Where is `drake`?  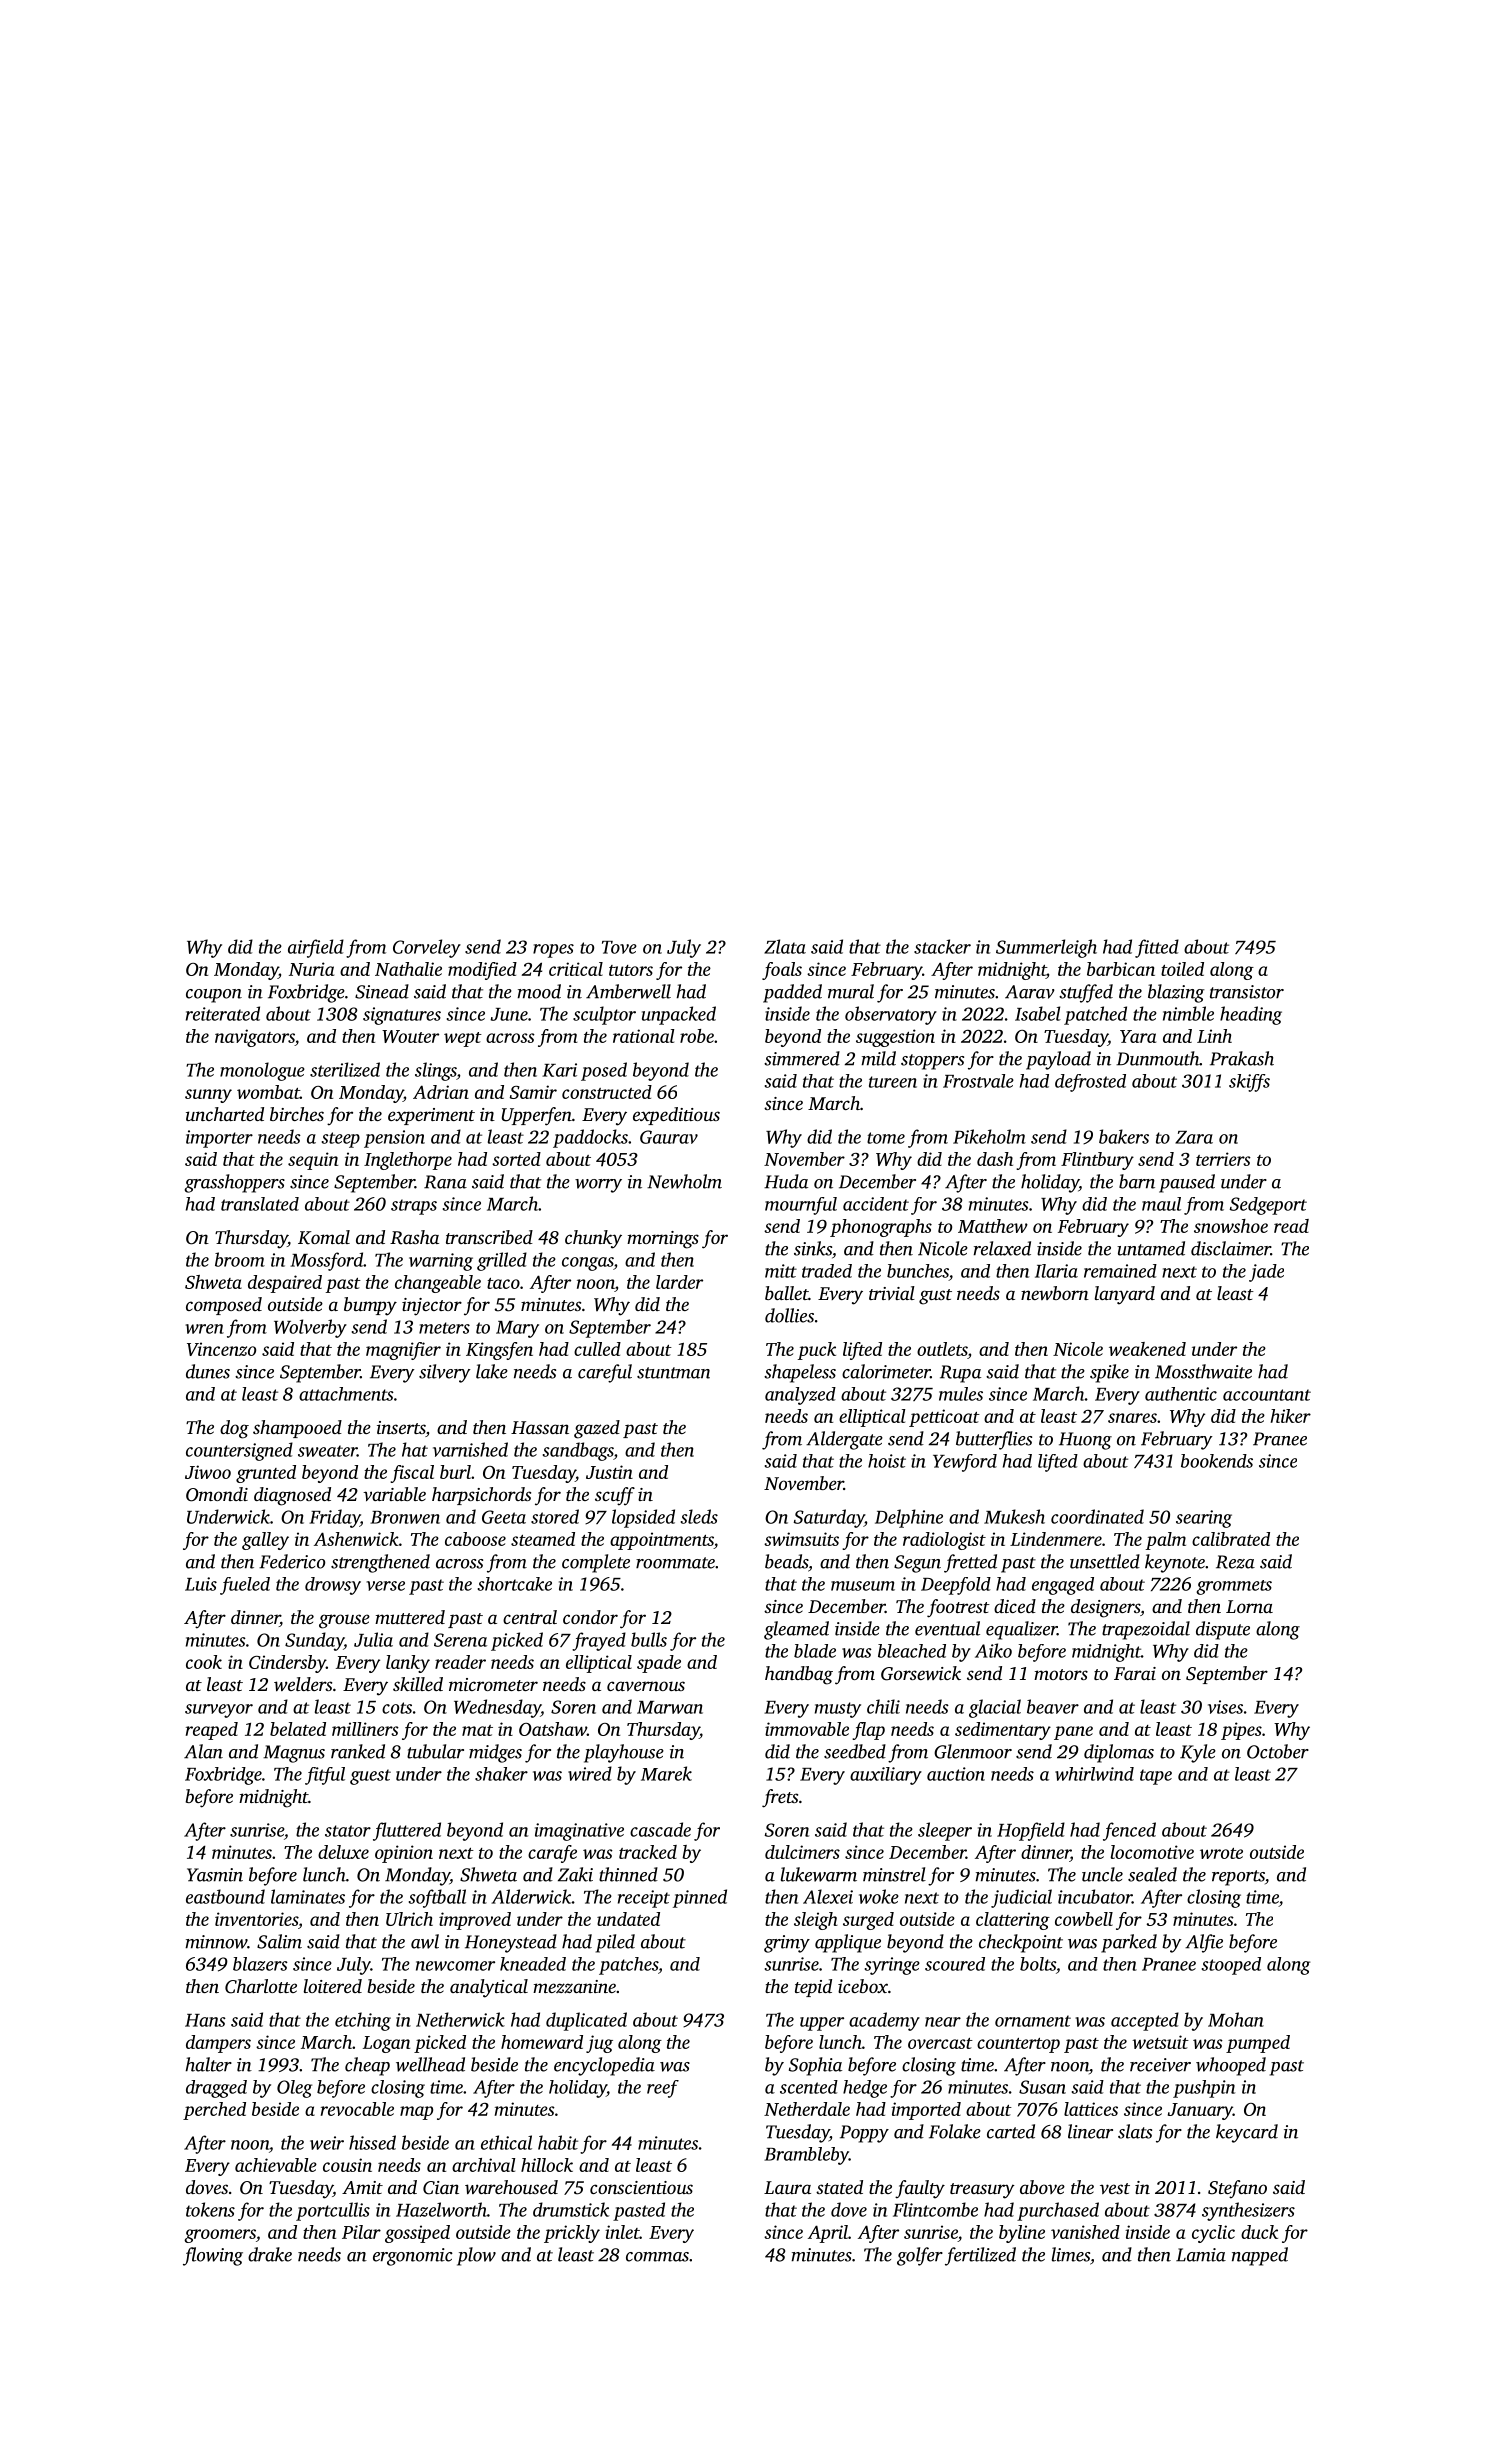
drake is located at coordinates (270, 2254).
